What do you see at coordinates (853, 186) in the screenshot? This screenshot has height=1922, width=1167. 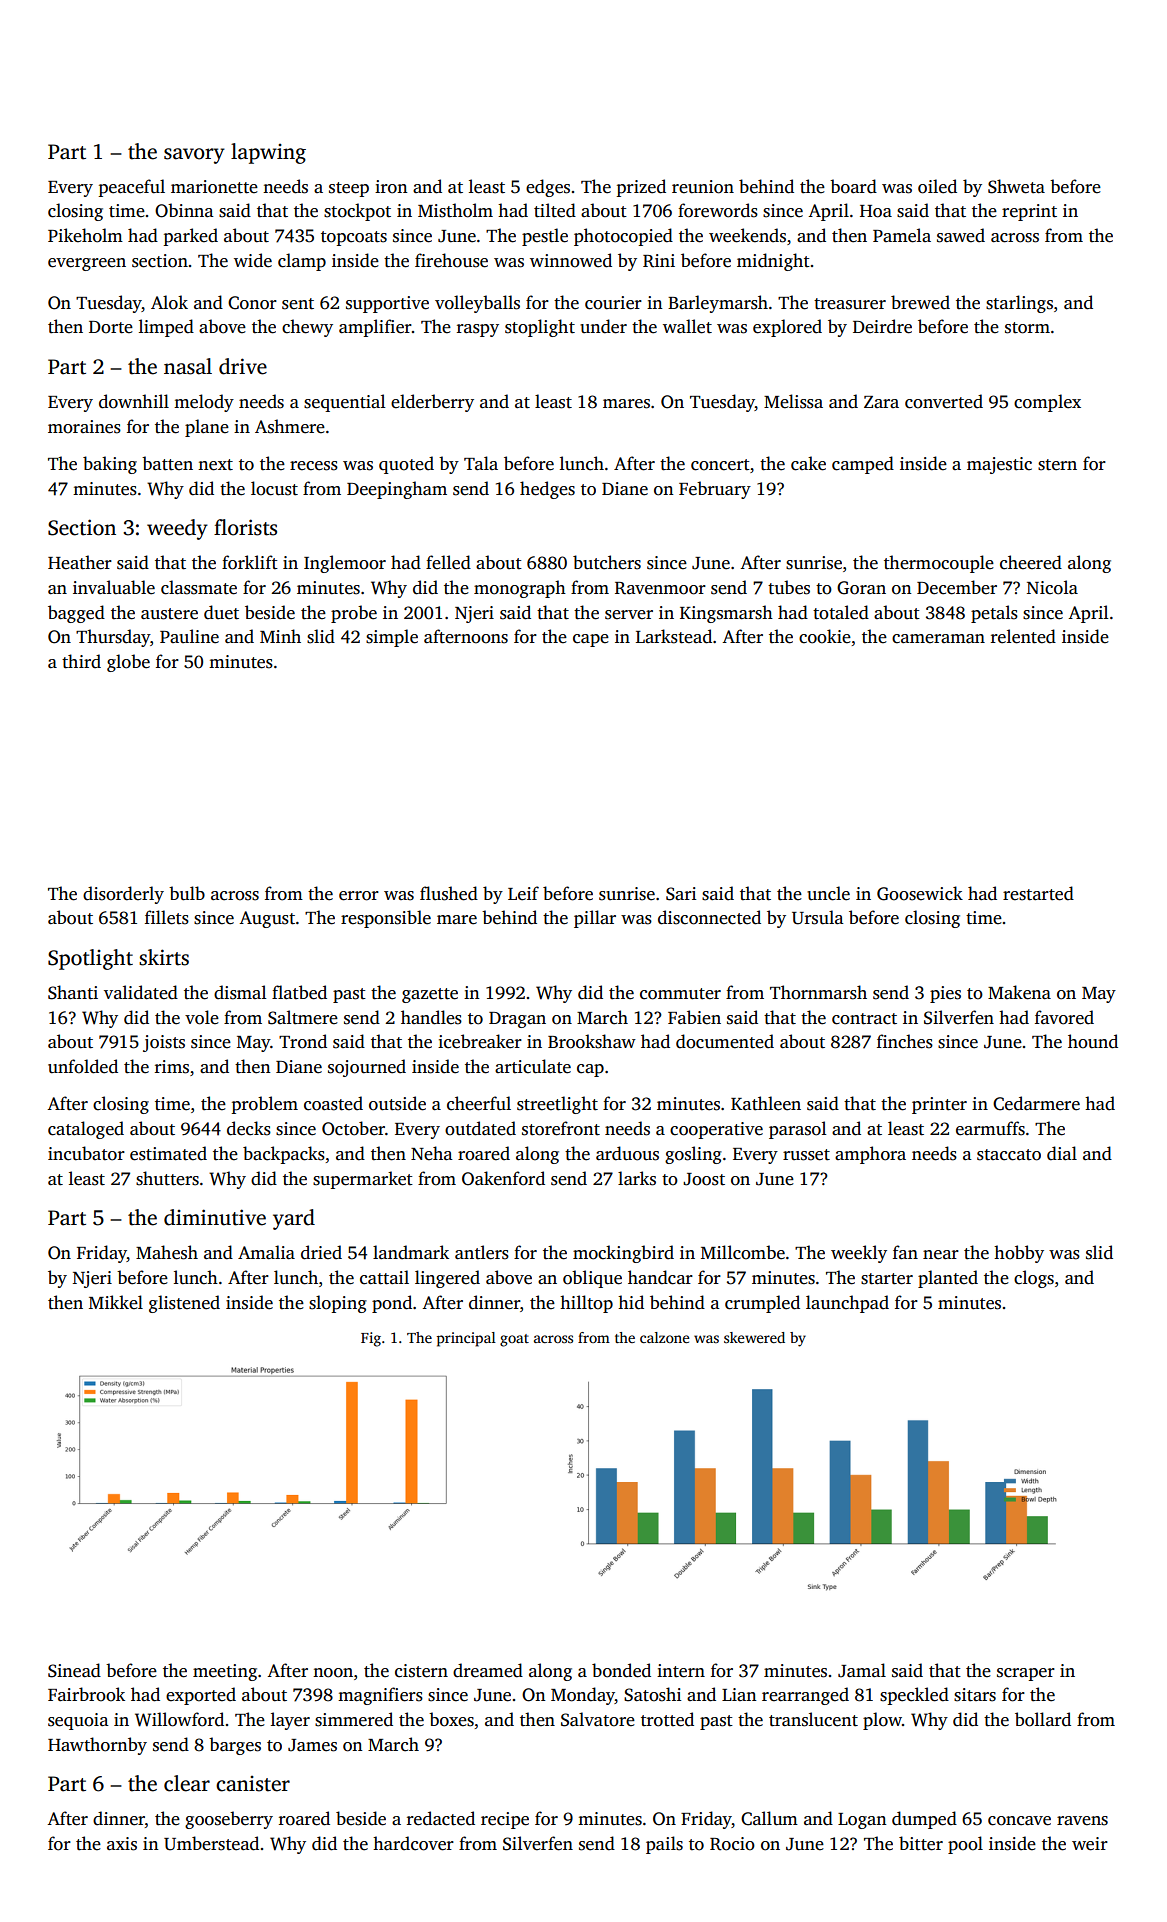 I see `board` at bounding box center [853, 186].
